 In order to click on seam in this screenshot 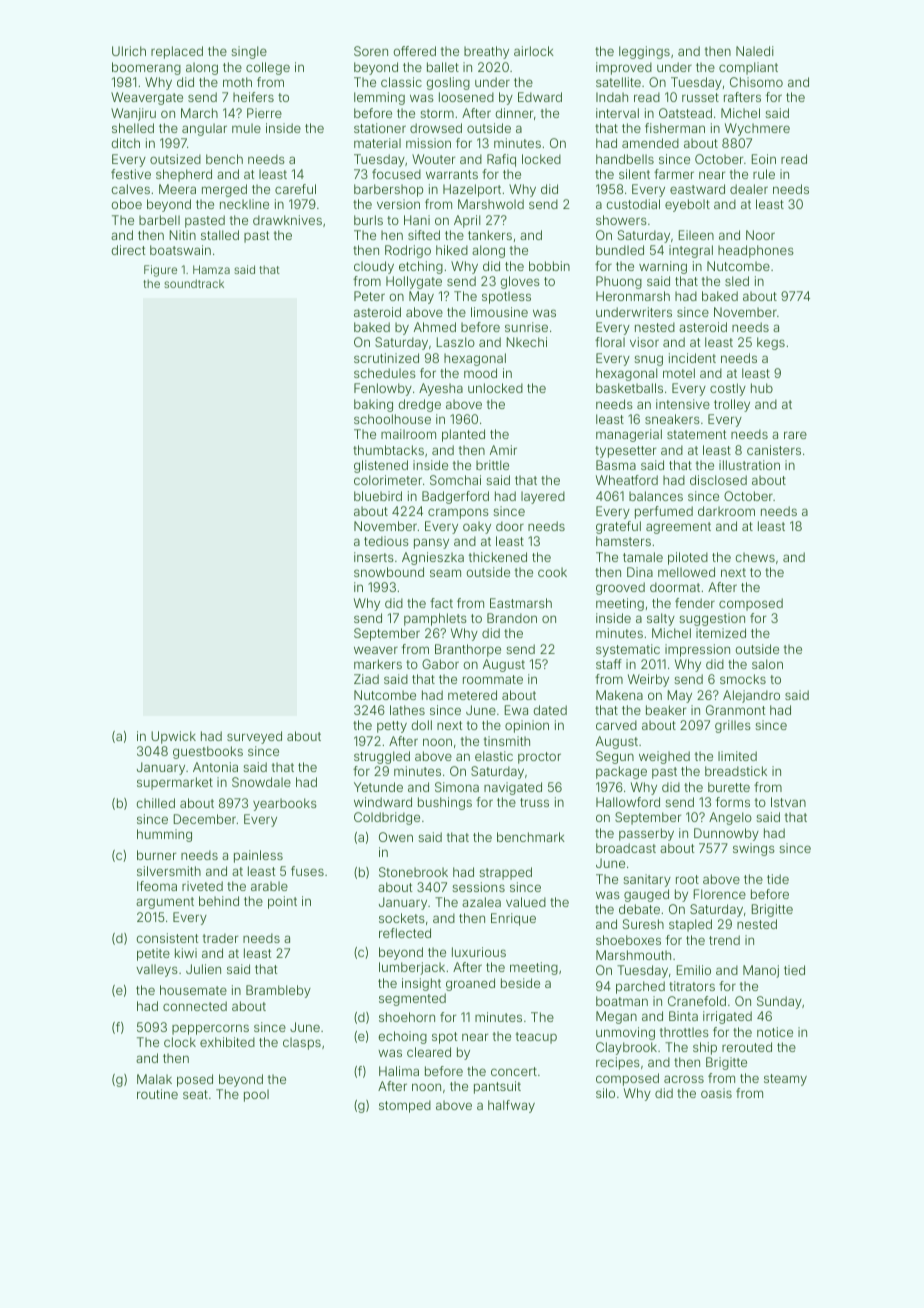, I will do `click(445, 573)`.
